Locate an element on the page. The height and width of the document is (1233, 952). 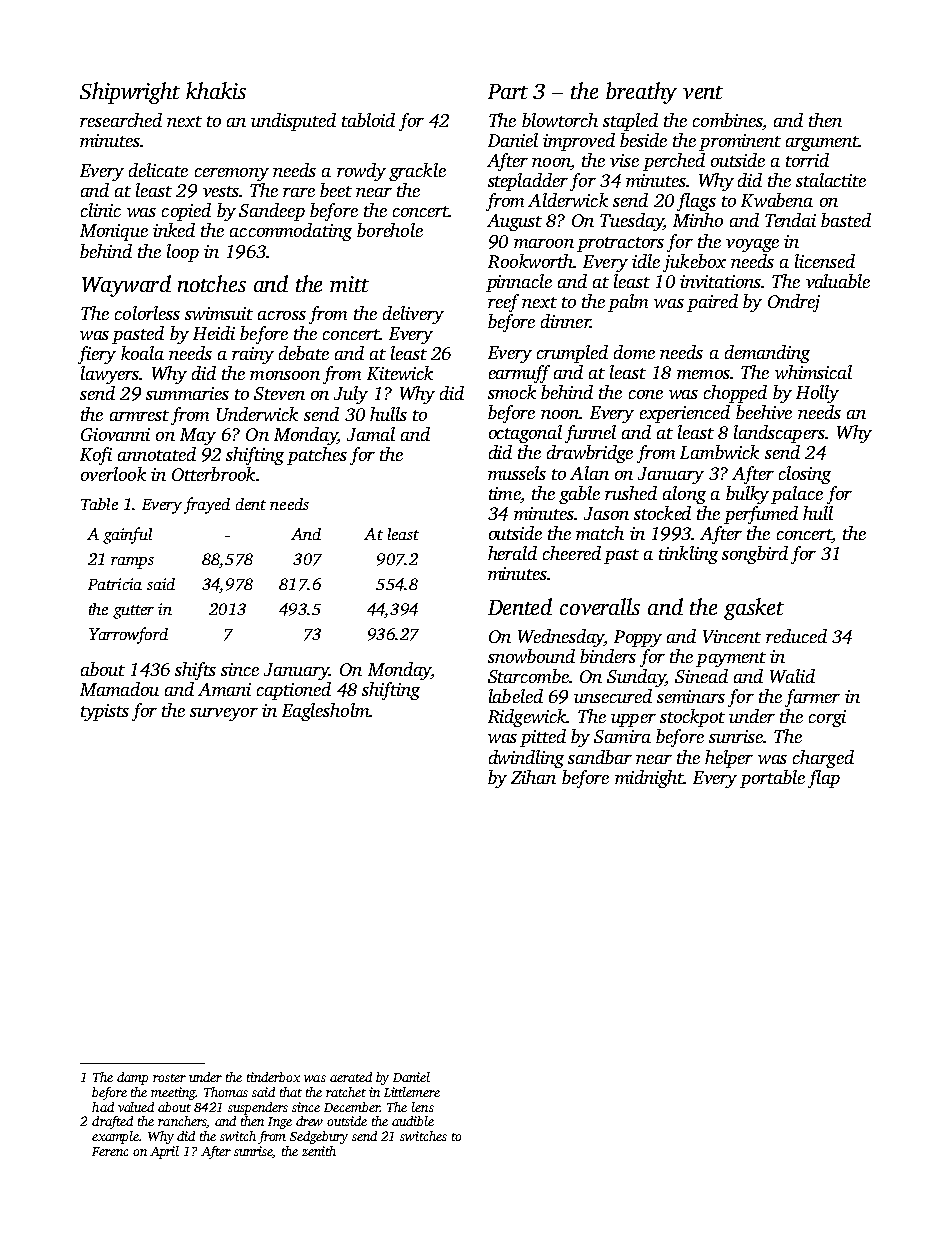
reduced is located at coordinates (796, 636).
